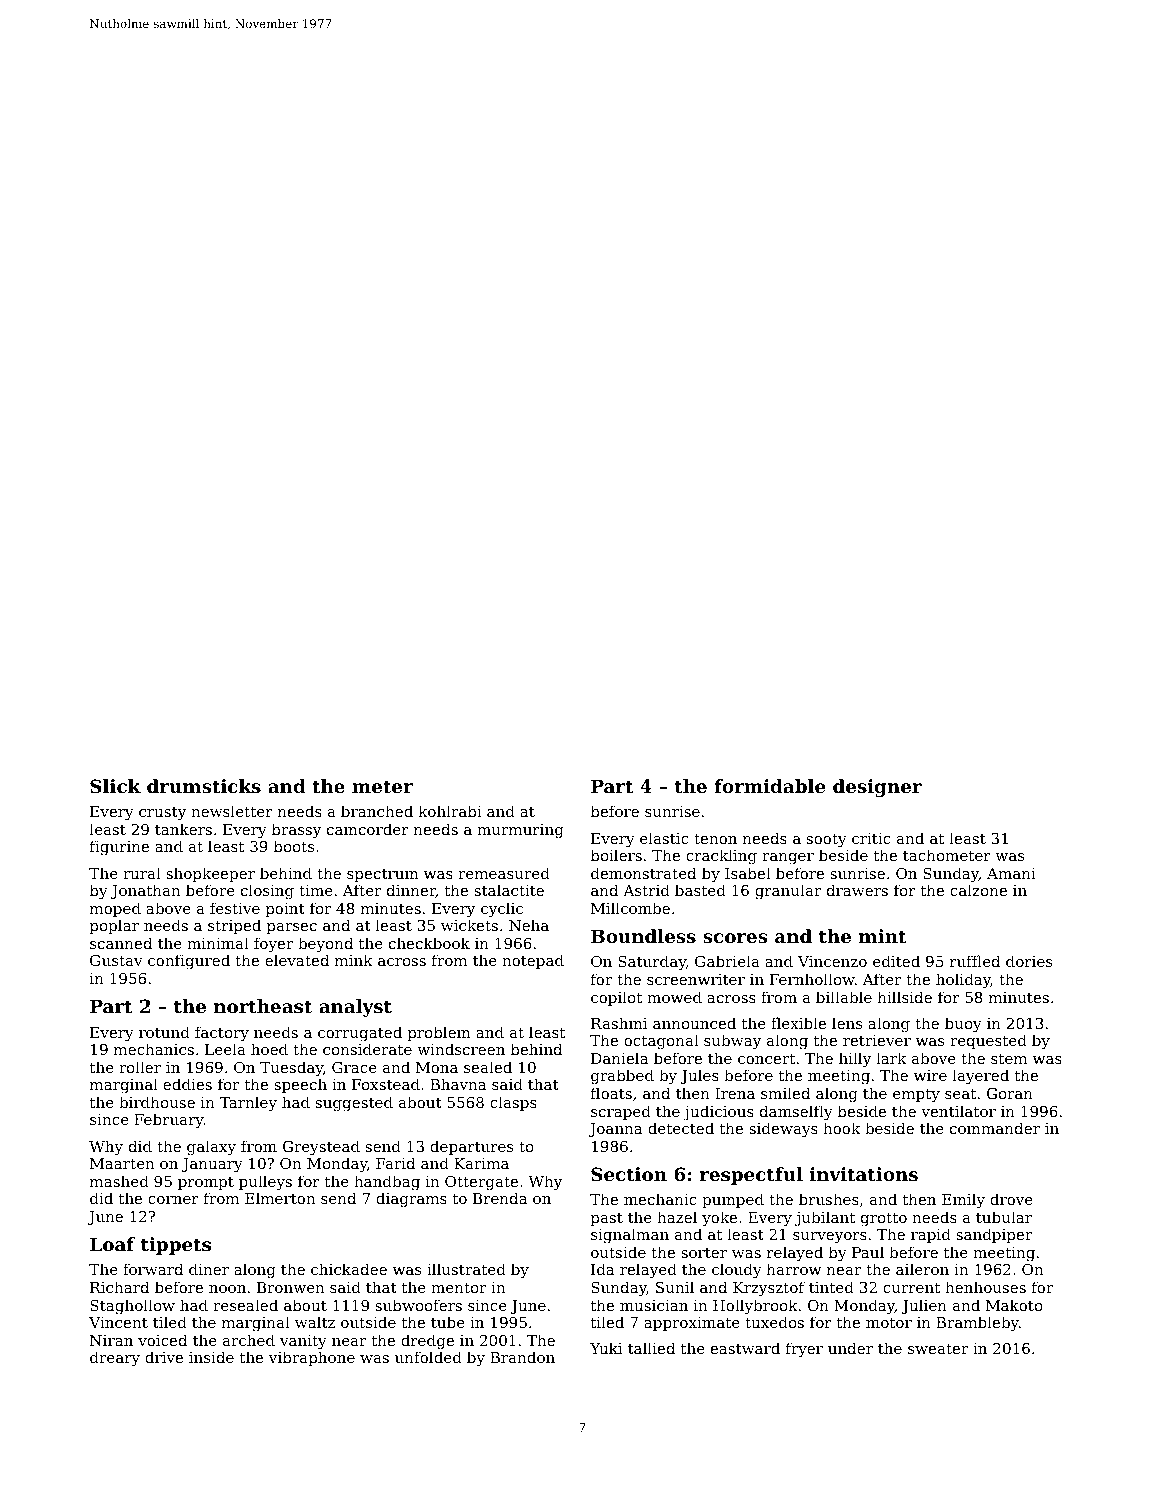 This screenshot has width=1157, height=1497. Describe the element at coordinates (616, 1130) in the screenshot. I see `Joanna` at that location.
